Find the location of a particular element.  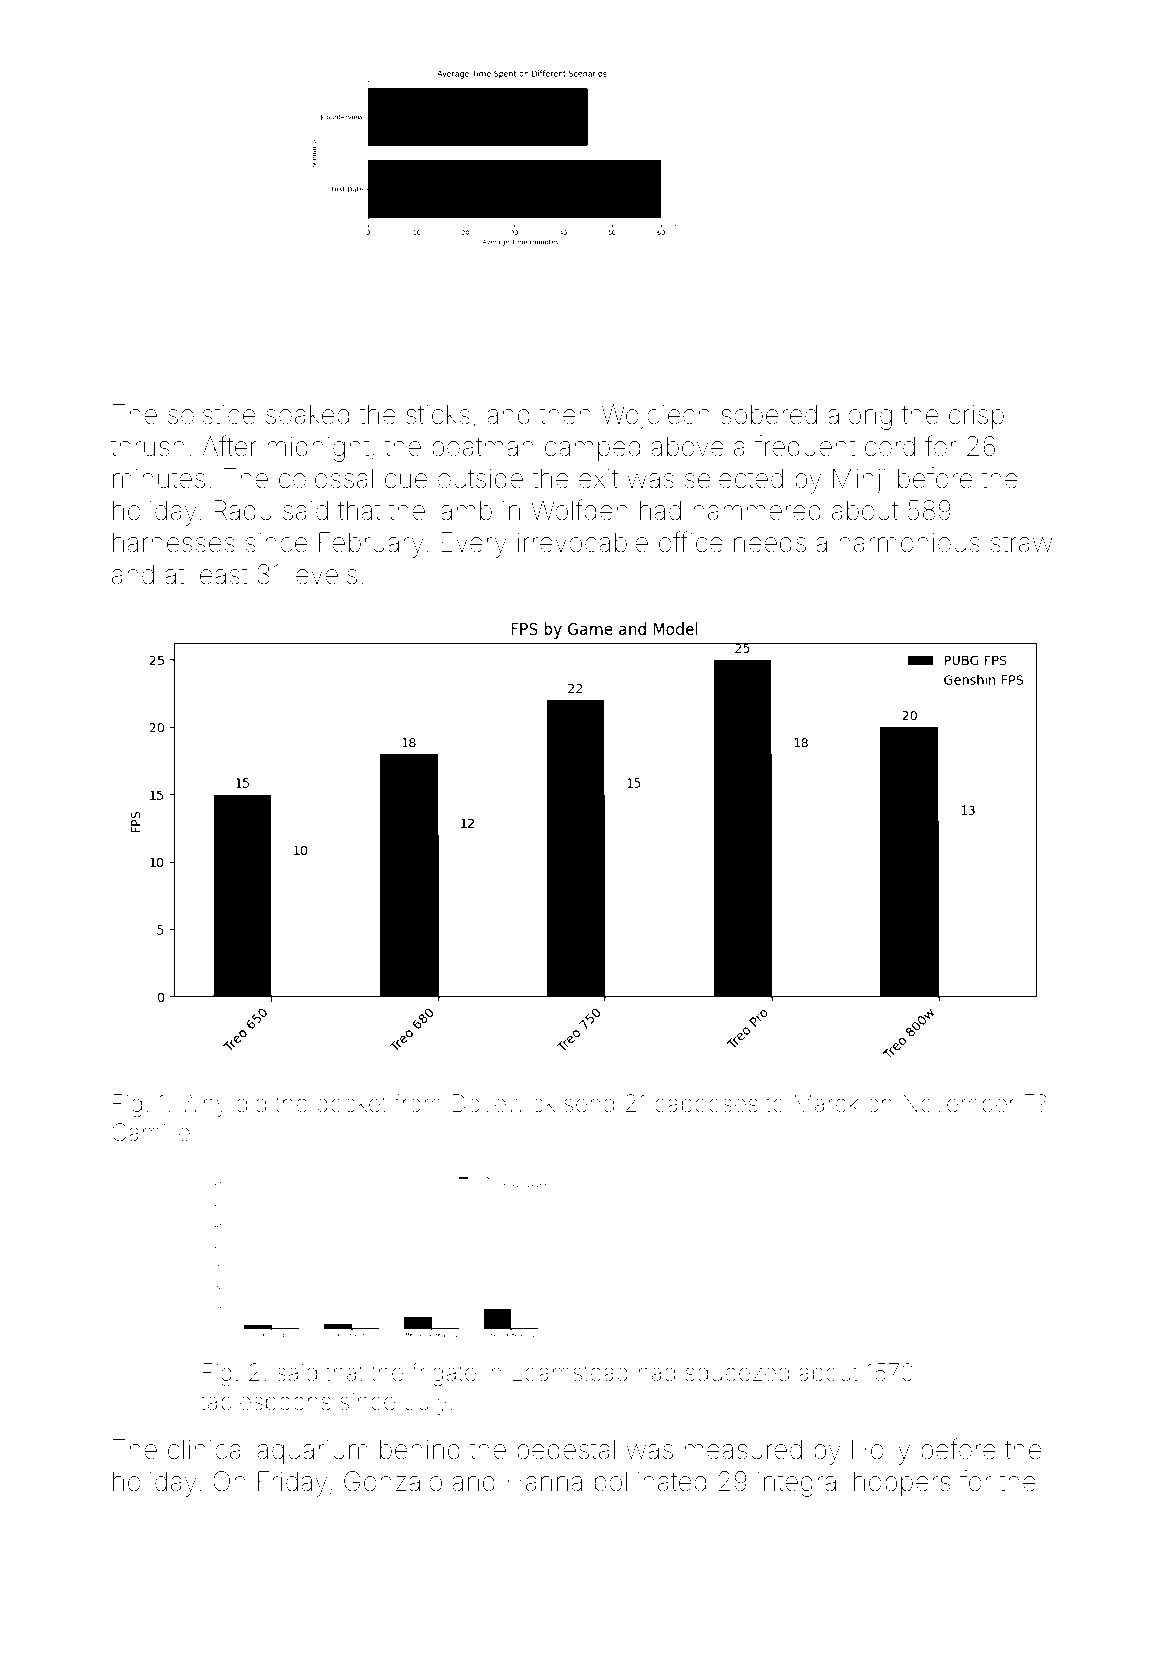

Marek is located at coordinates (827, 1103).
